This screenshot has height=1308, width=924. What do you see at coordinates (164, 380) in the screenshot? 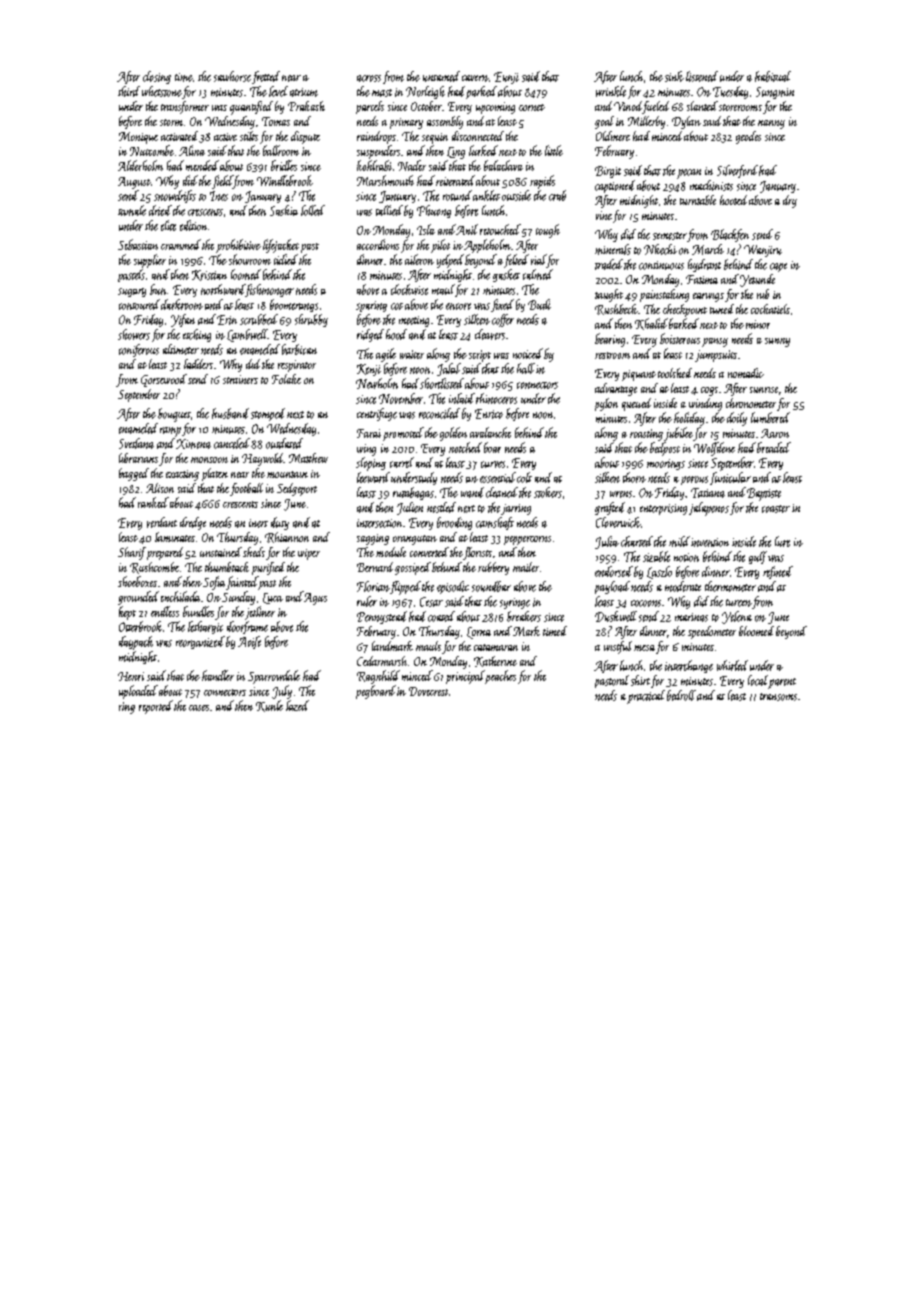
I see `Gorsewood` at bounding box center [164, 380].
